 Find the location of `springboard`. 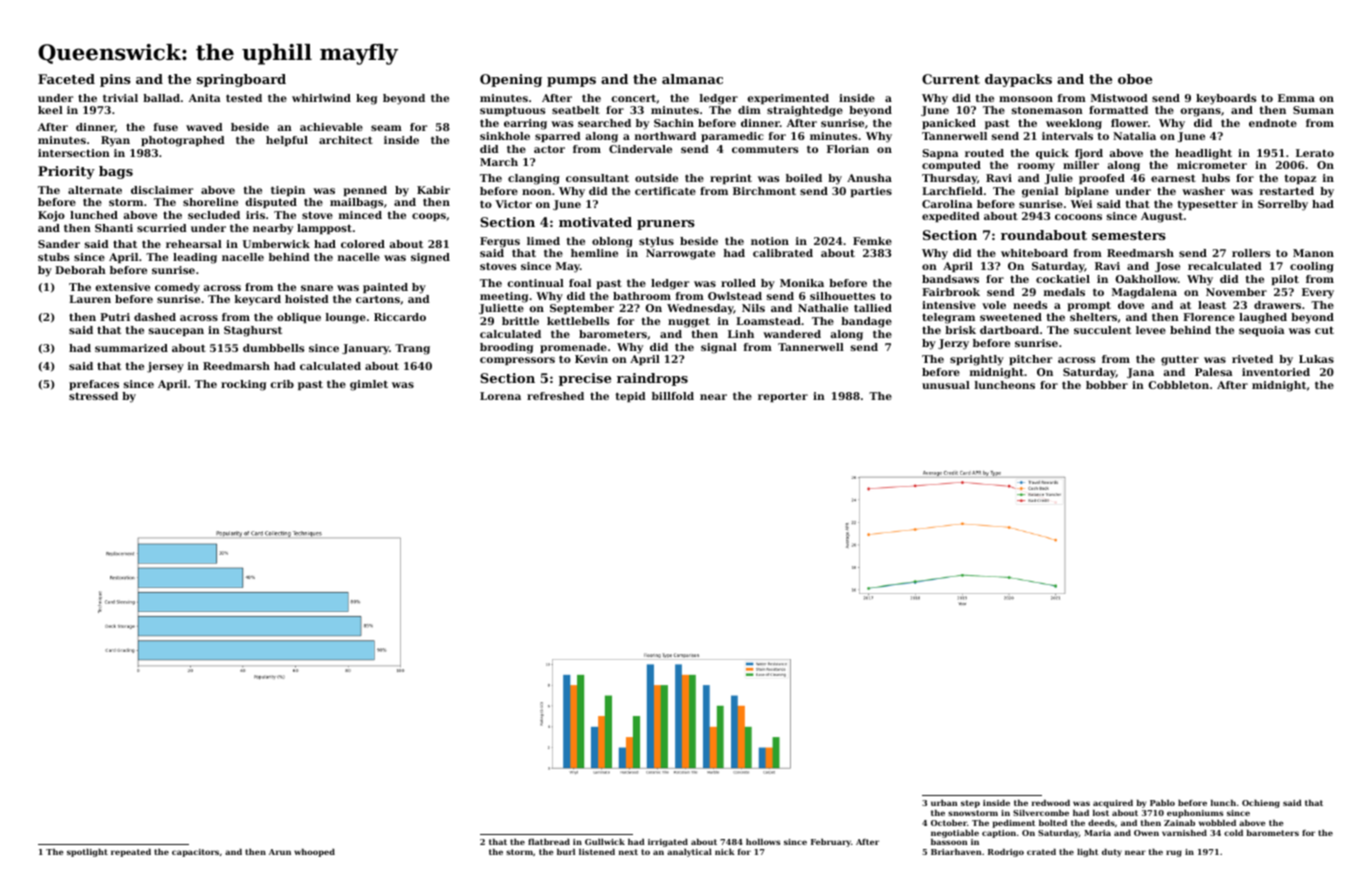

springboard is located at coordinates (241, 80).
